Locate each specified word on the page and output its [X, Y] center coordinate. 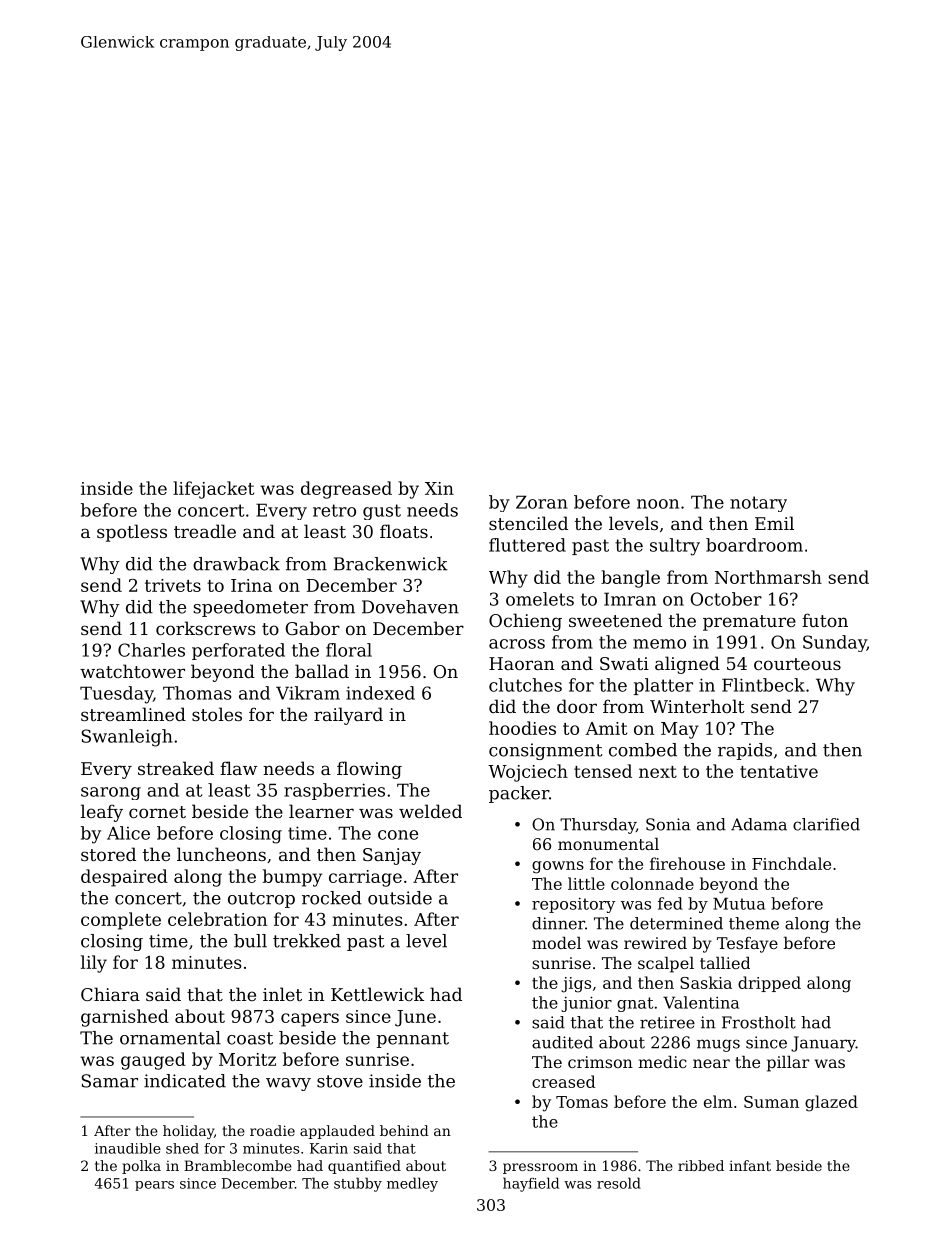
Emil [774, 523]
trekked [307, 941]
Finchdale [791, 863]
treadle [205, 531]
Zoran [542, 502]
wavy [288, 1084]
